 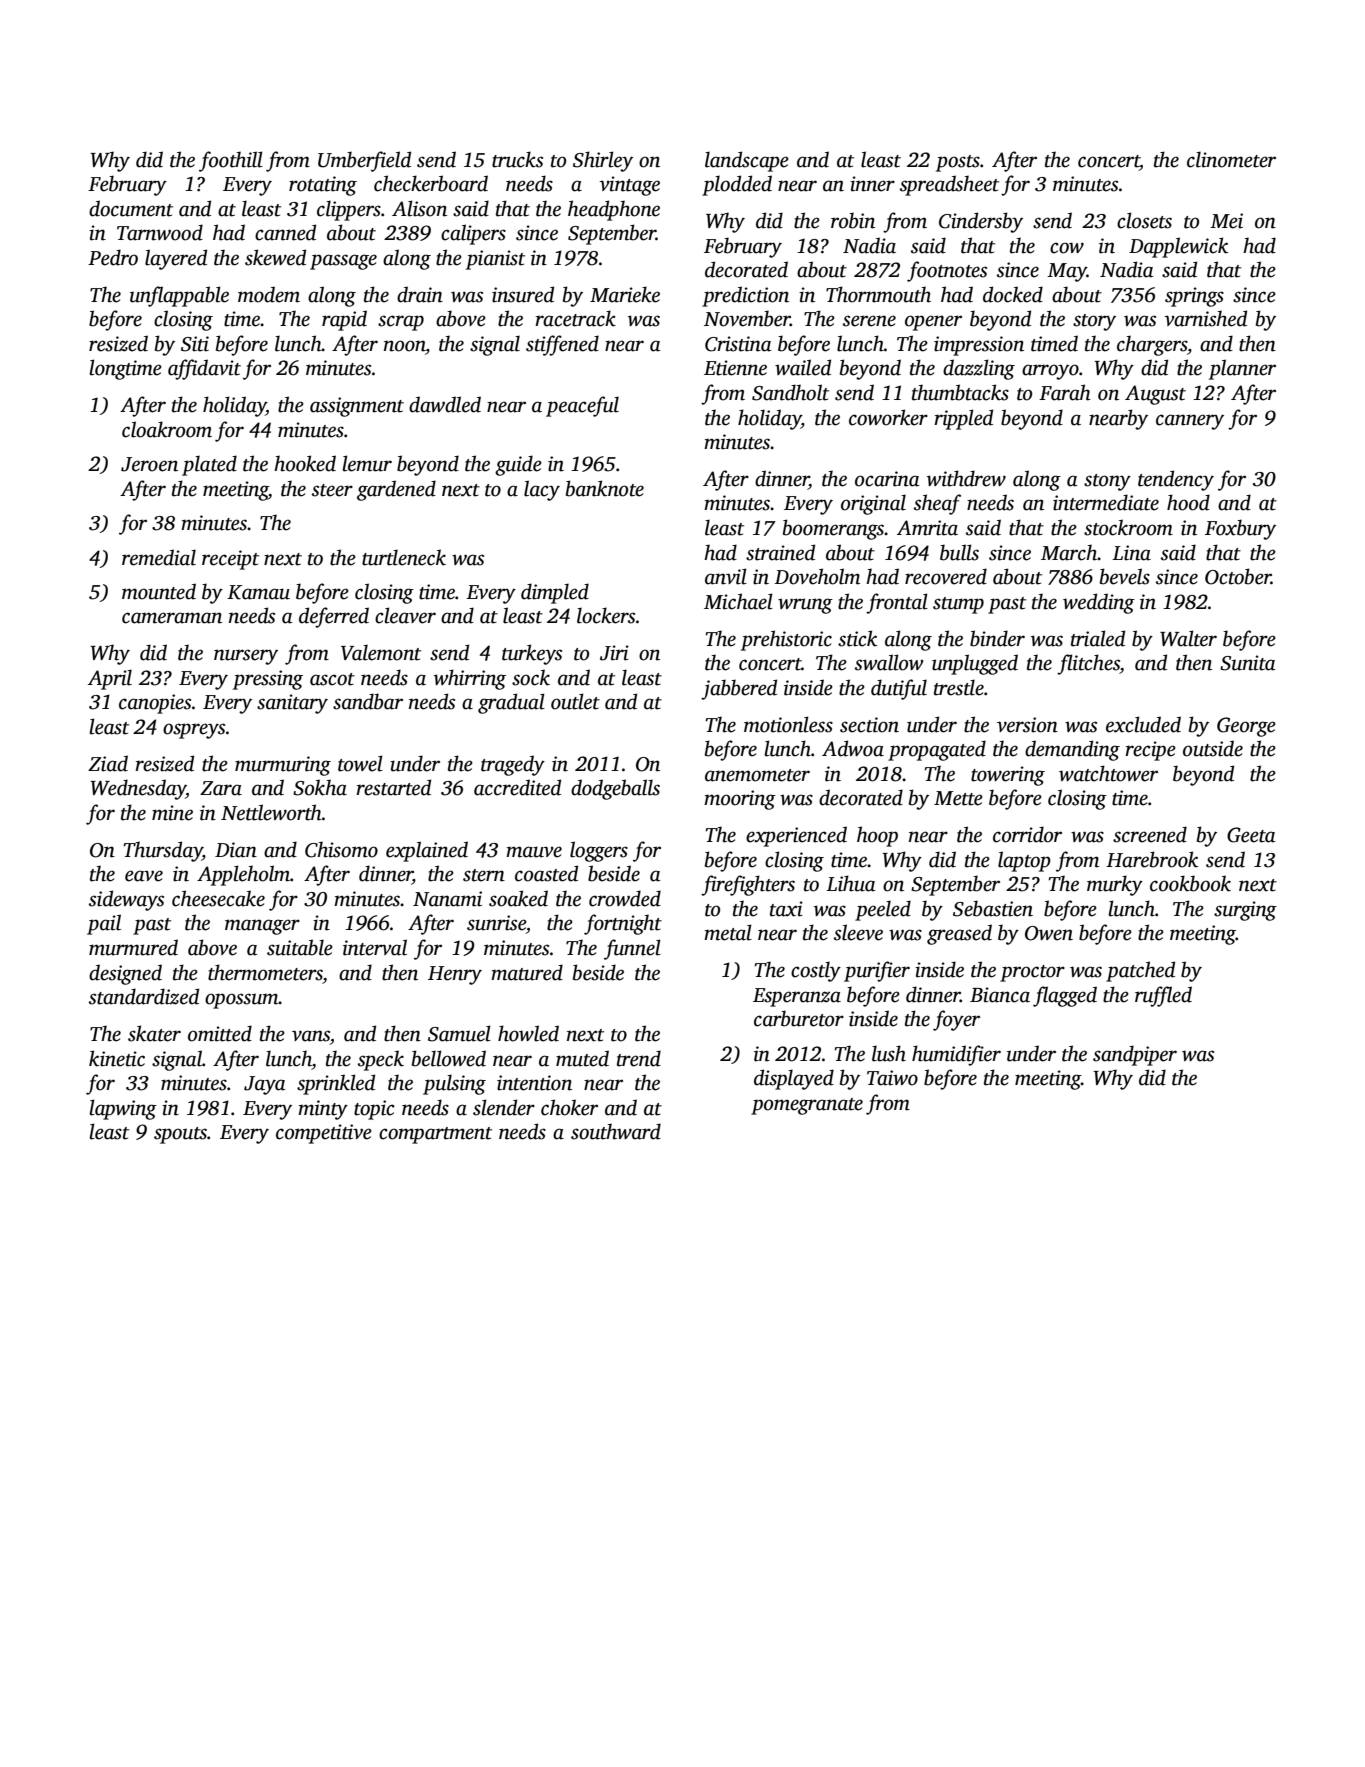 I want to click on southward, so click(x=616, y=1131).
